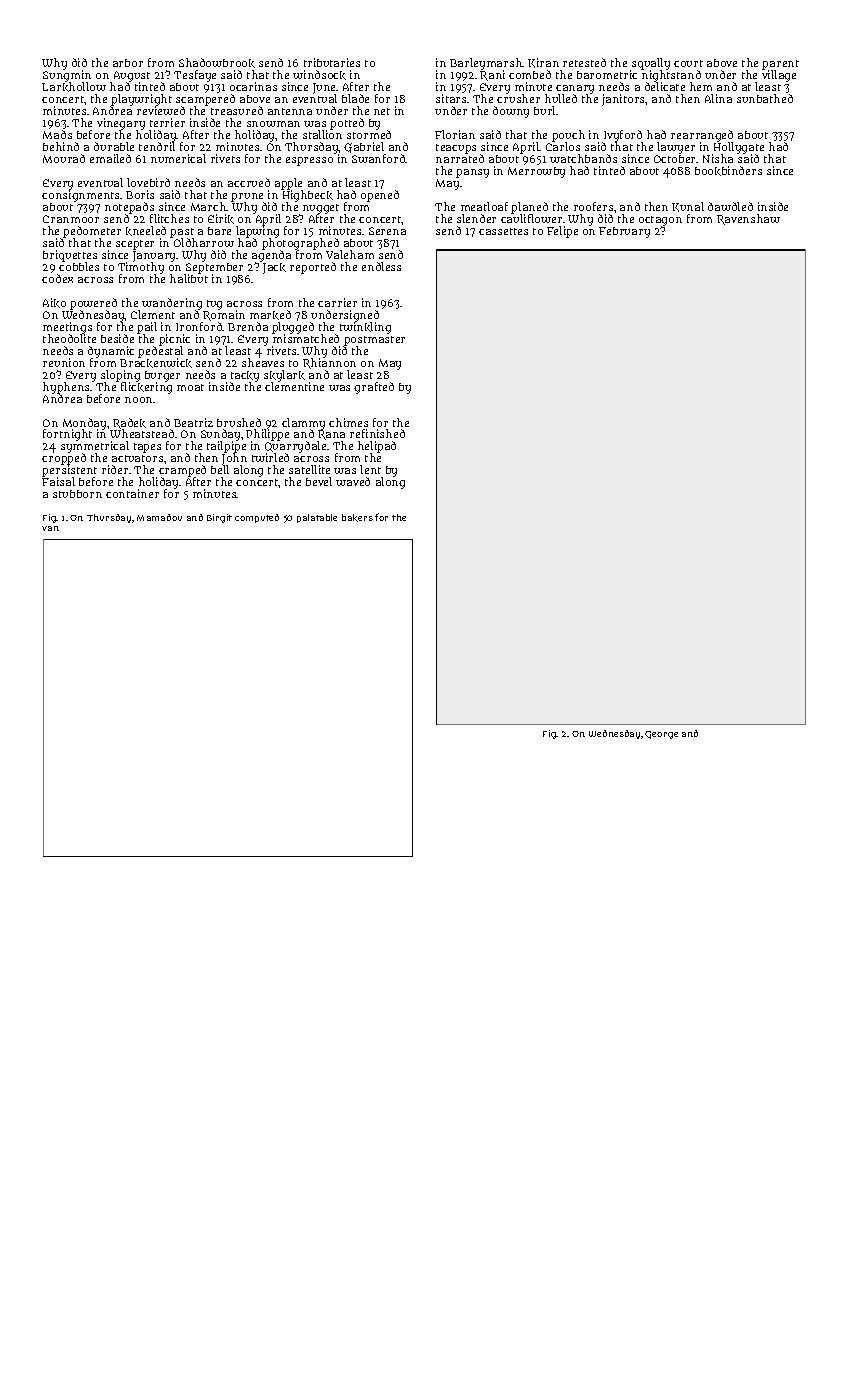 The height and width of the screenshot is (1400, 849). Describe the element at coordinates (141, 268) in the screenshot. I see `Timothy` at that location.
